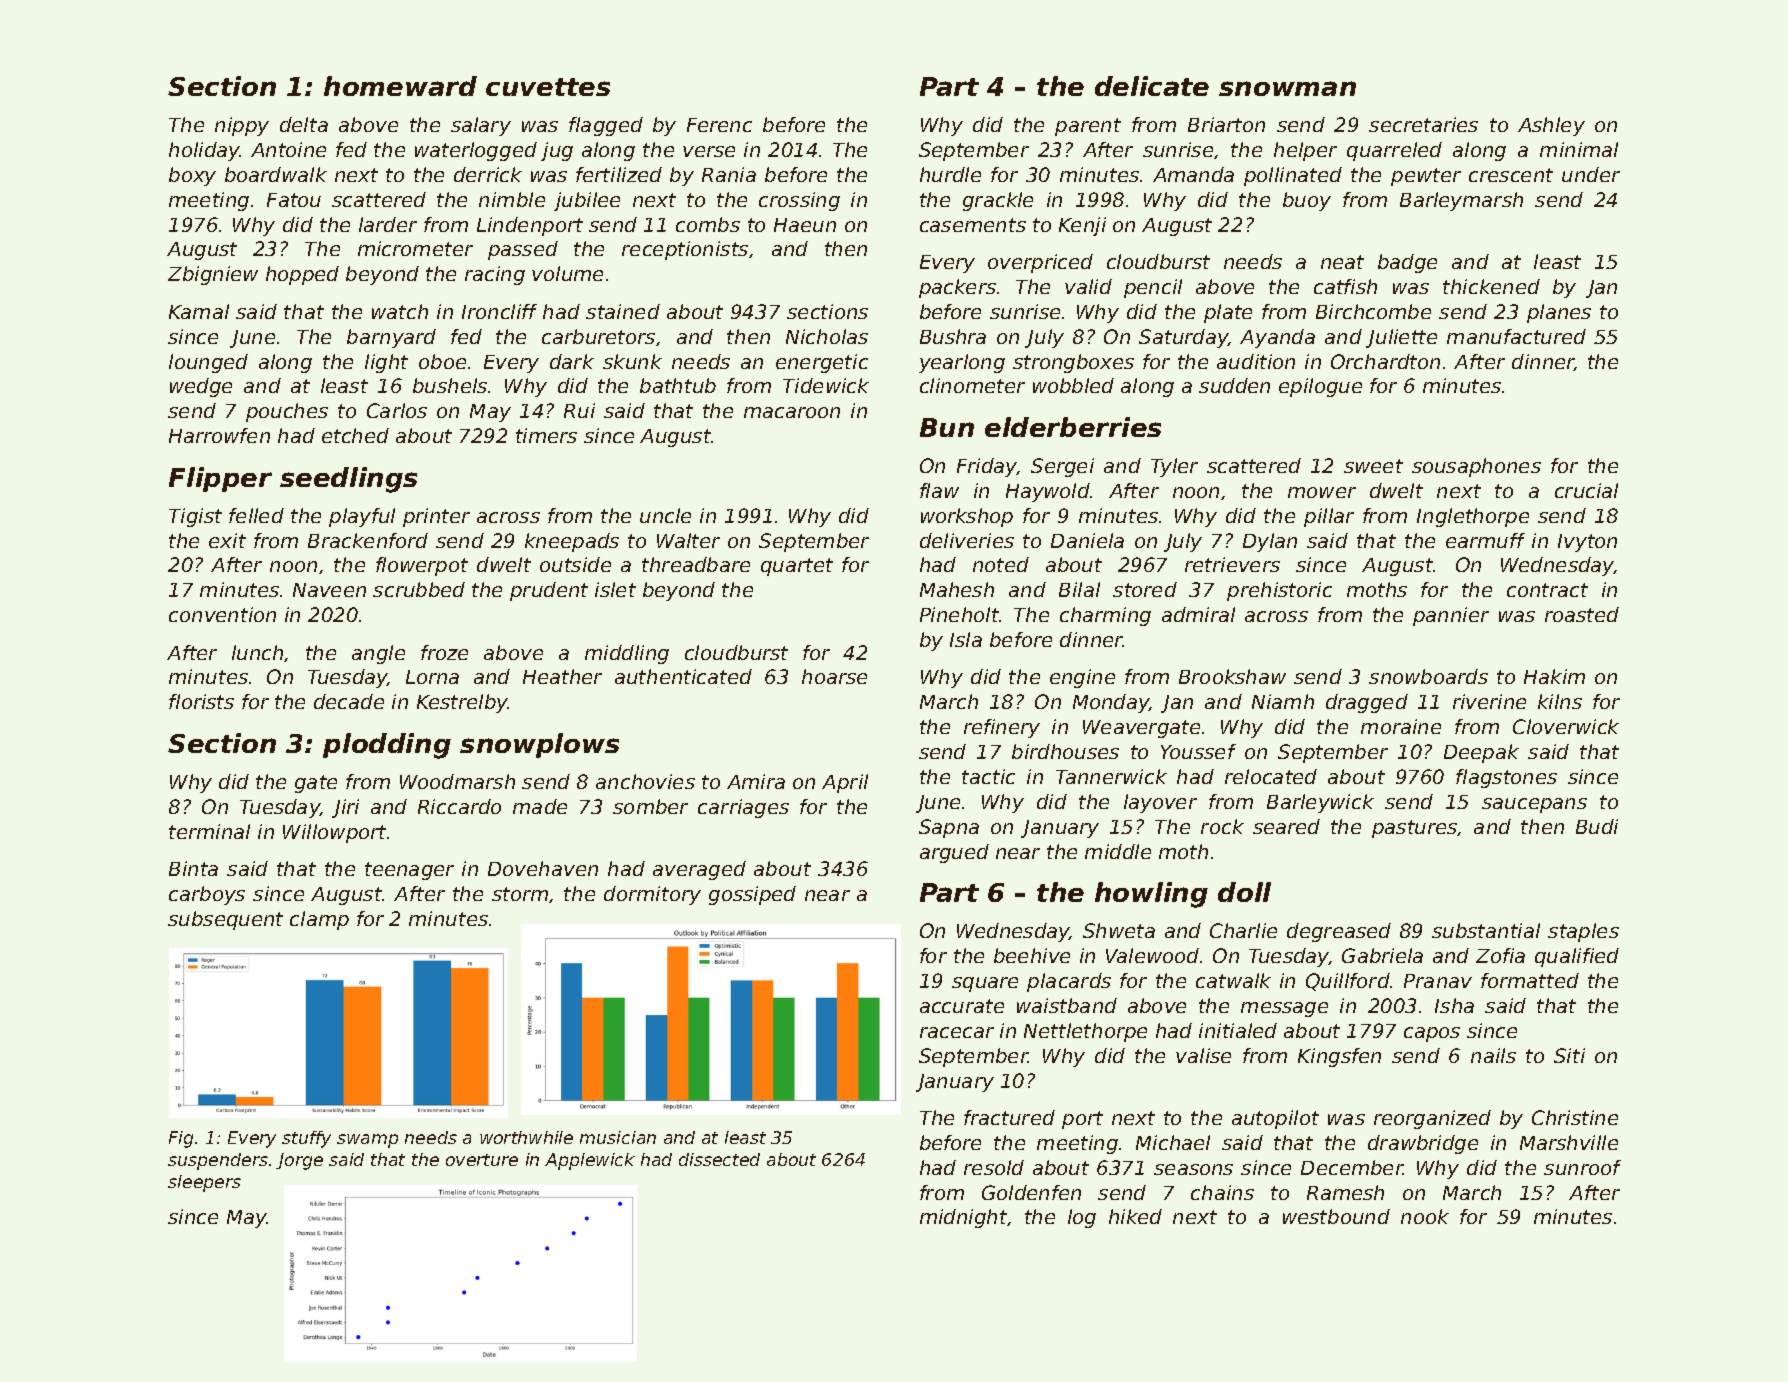 The height and width of the page is (1382, 1788). Describe the element at coordinates (1401, 726) in the page. I see `moraine` at that location.
